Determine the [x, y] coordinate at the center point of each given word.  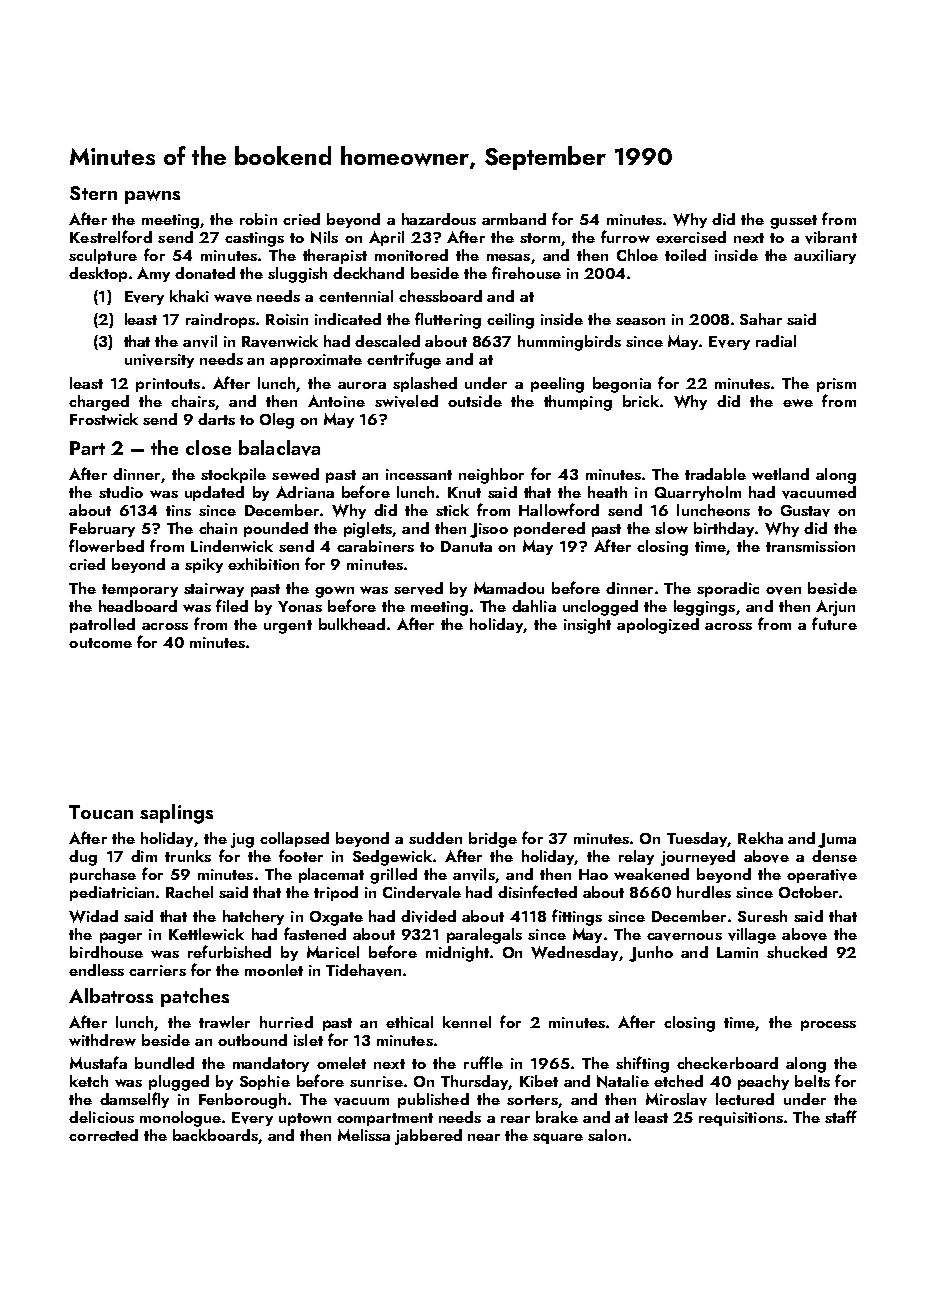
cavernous [684, 937]
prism [836, 385]
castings [254, 239]
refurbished [229, 951]
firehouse [526, 272]
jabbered [428, 1137]
